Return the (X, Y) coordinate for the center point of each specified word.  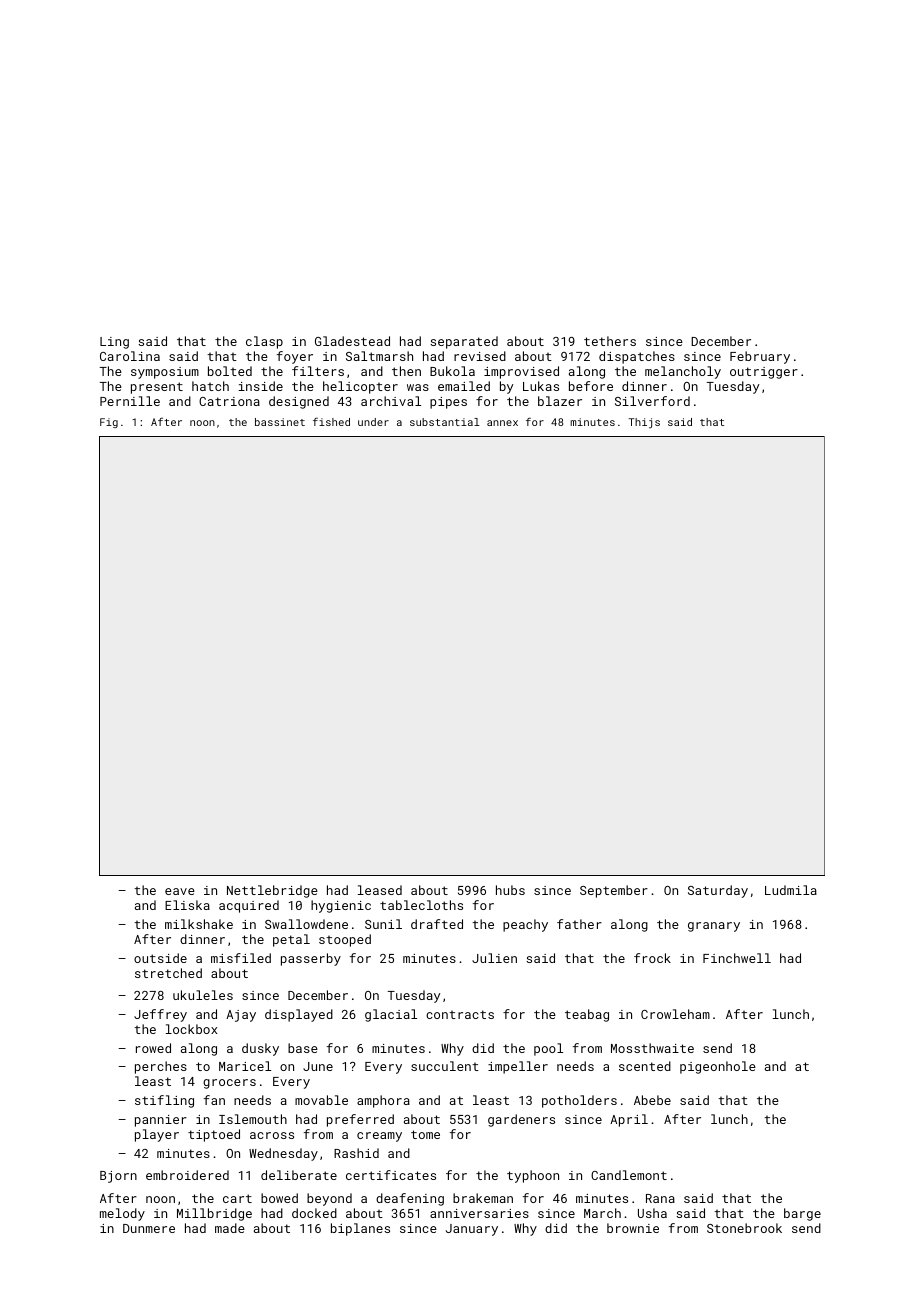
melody (122, 1214)
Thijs (644, 423)
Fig (109, 423)
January (472, 1230)
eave (180, 891)
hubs (510, 890)
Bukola (452, 371)
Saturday (718, 891)
